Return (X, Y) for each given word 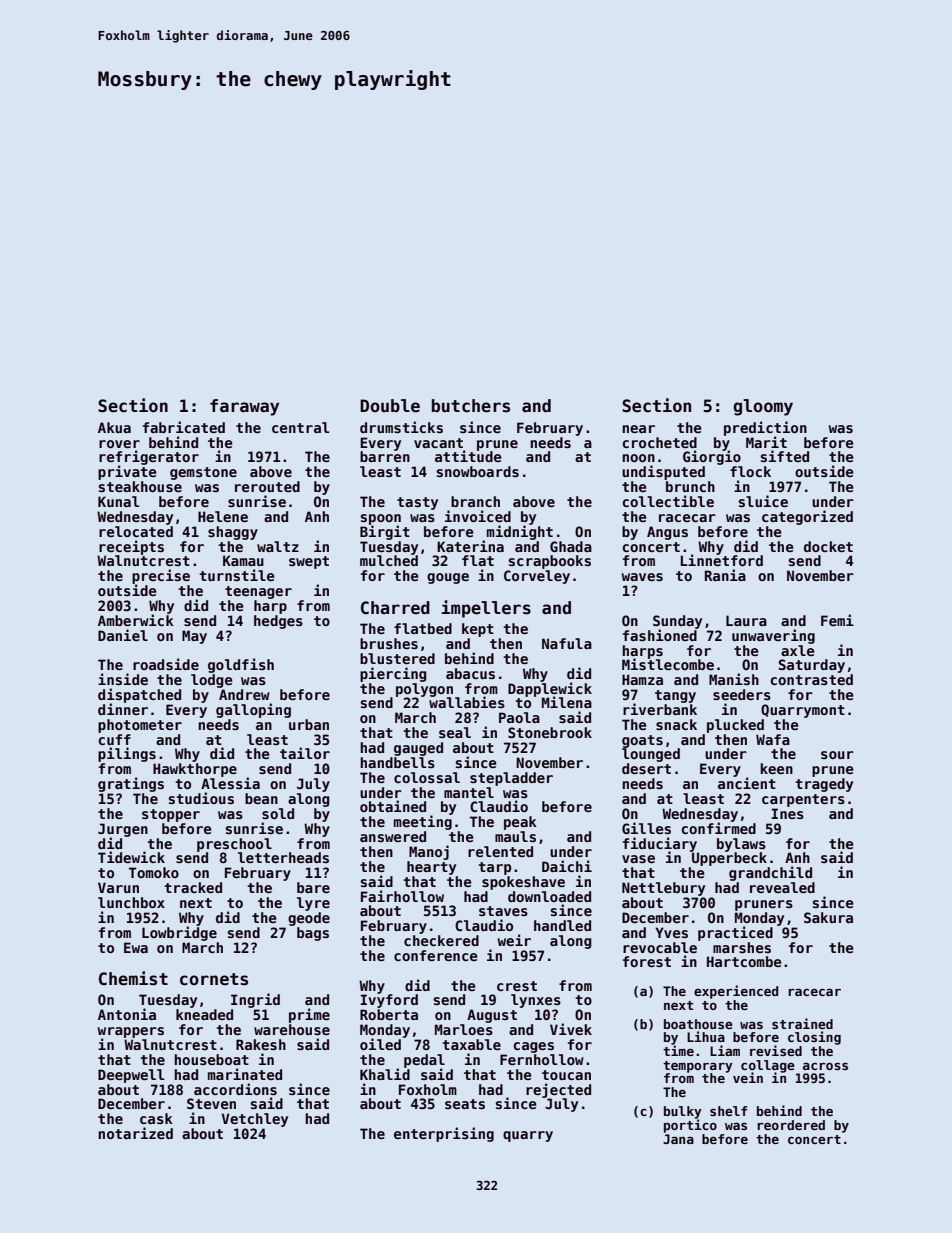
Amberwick (136, 620)
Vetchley (255, 1120)
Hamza (642, 679)
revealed (782, 887)
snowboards (478, 471)
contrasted (811, 679)
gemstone (203, 473)
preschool (234, 845)
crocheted (659, 442)
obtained (393, 806)
